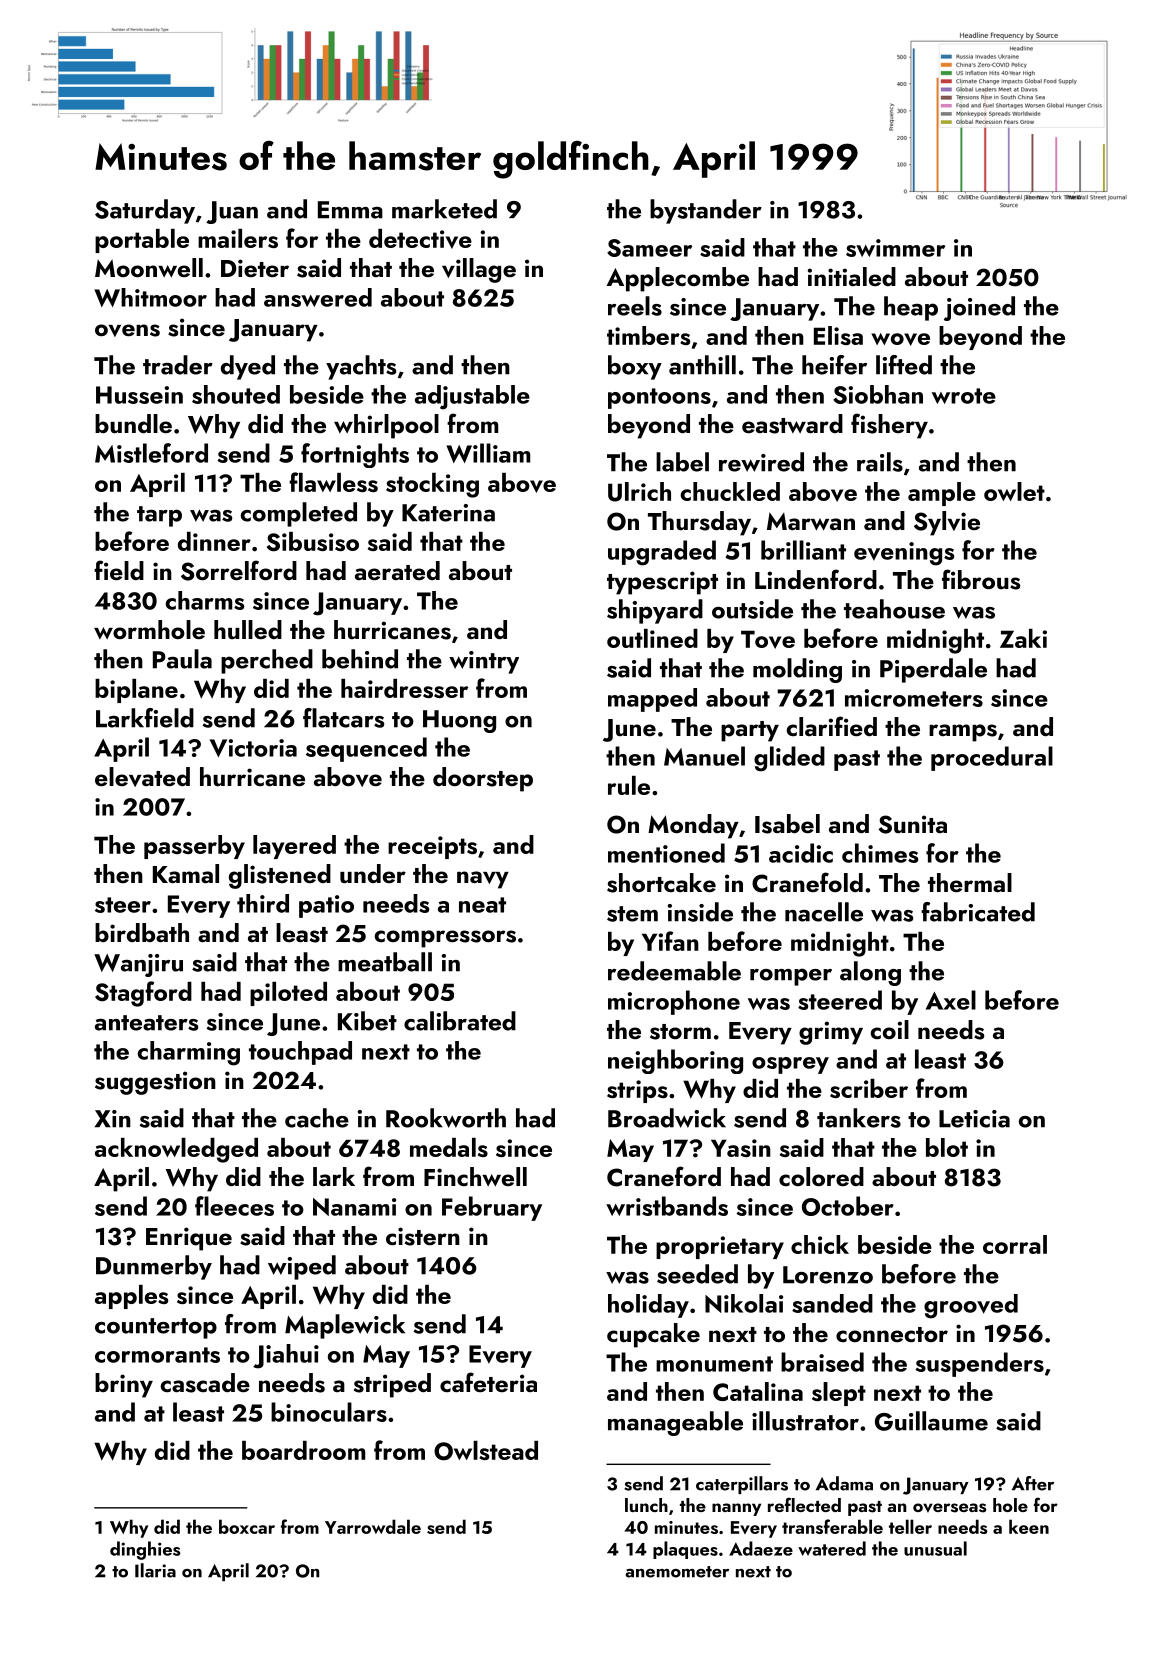 Image resolution: width=1165 pixels, height=1654 pixels. What do you see at coordinates (1015, 1244) in the document?
I see `corral` at bounding box center [1015, 1244].
